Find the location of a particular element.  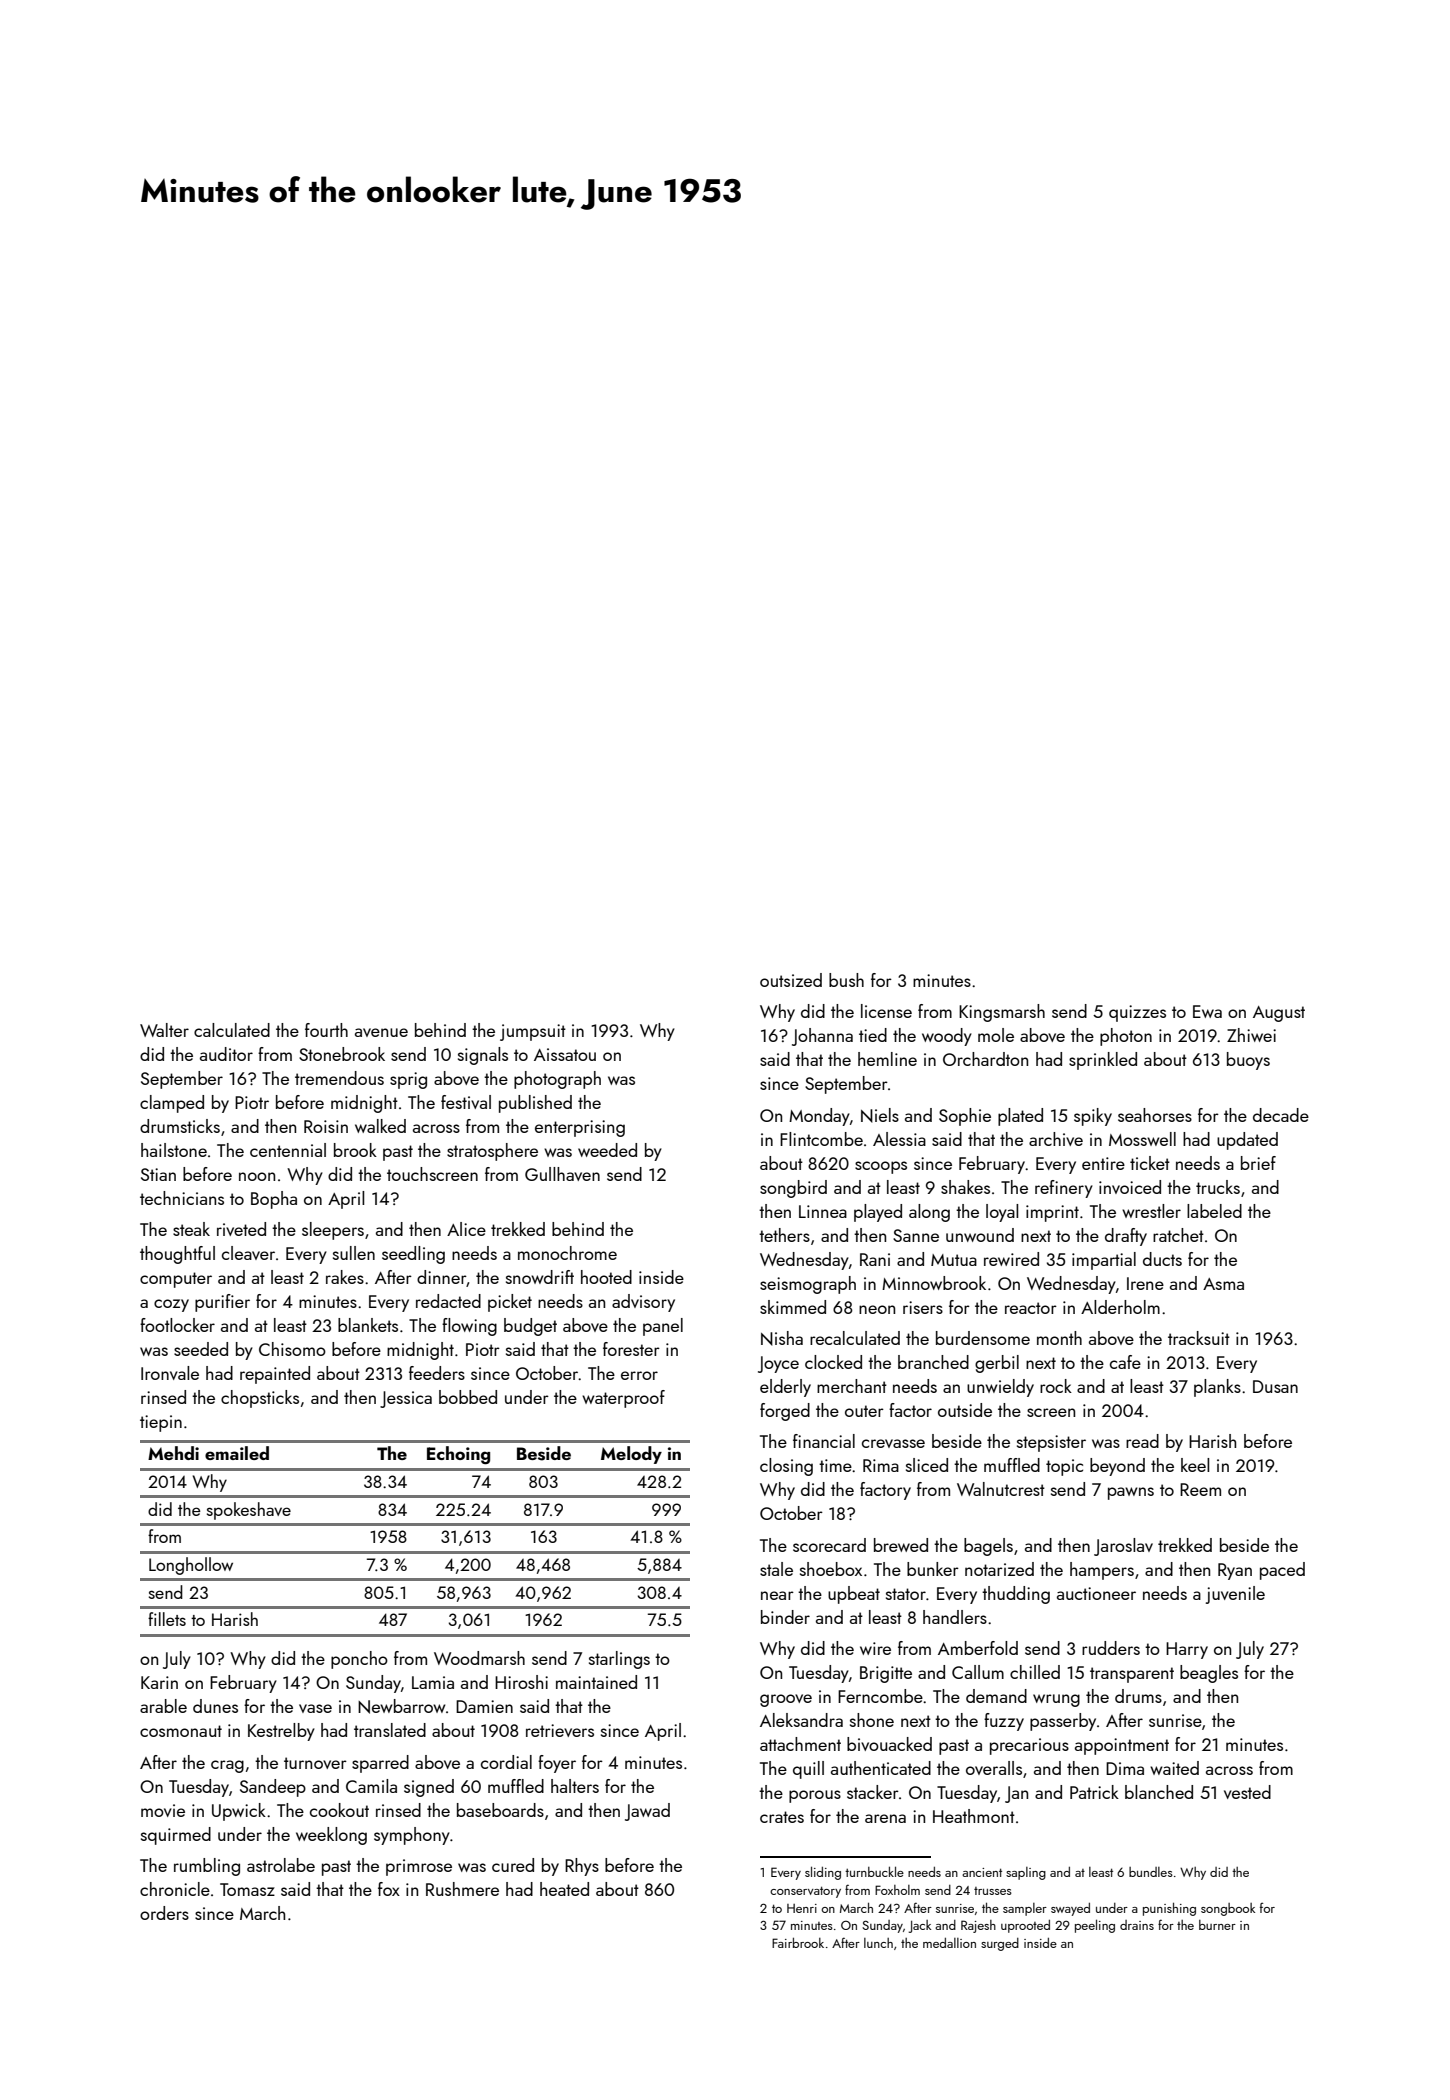

cozy is located at coordinates (171, 1305).
